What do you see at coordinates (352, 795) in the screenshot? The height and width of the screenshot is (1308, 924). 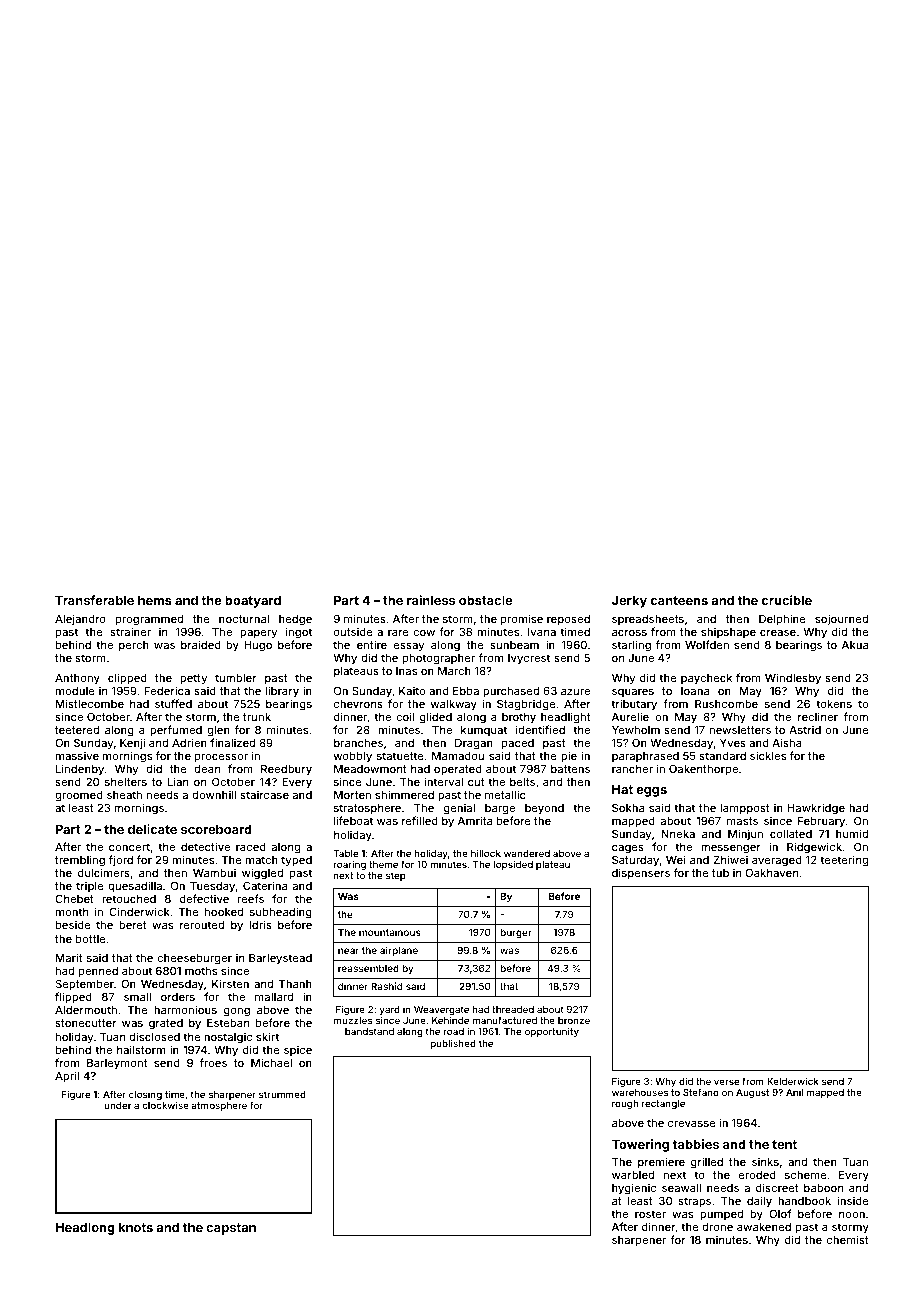 I see `Morten` at bounding box center [352, 795].
